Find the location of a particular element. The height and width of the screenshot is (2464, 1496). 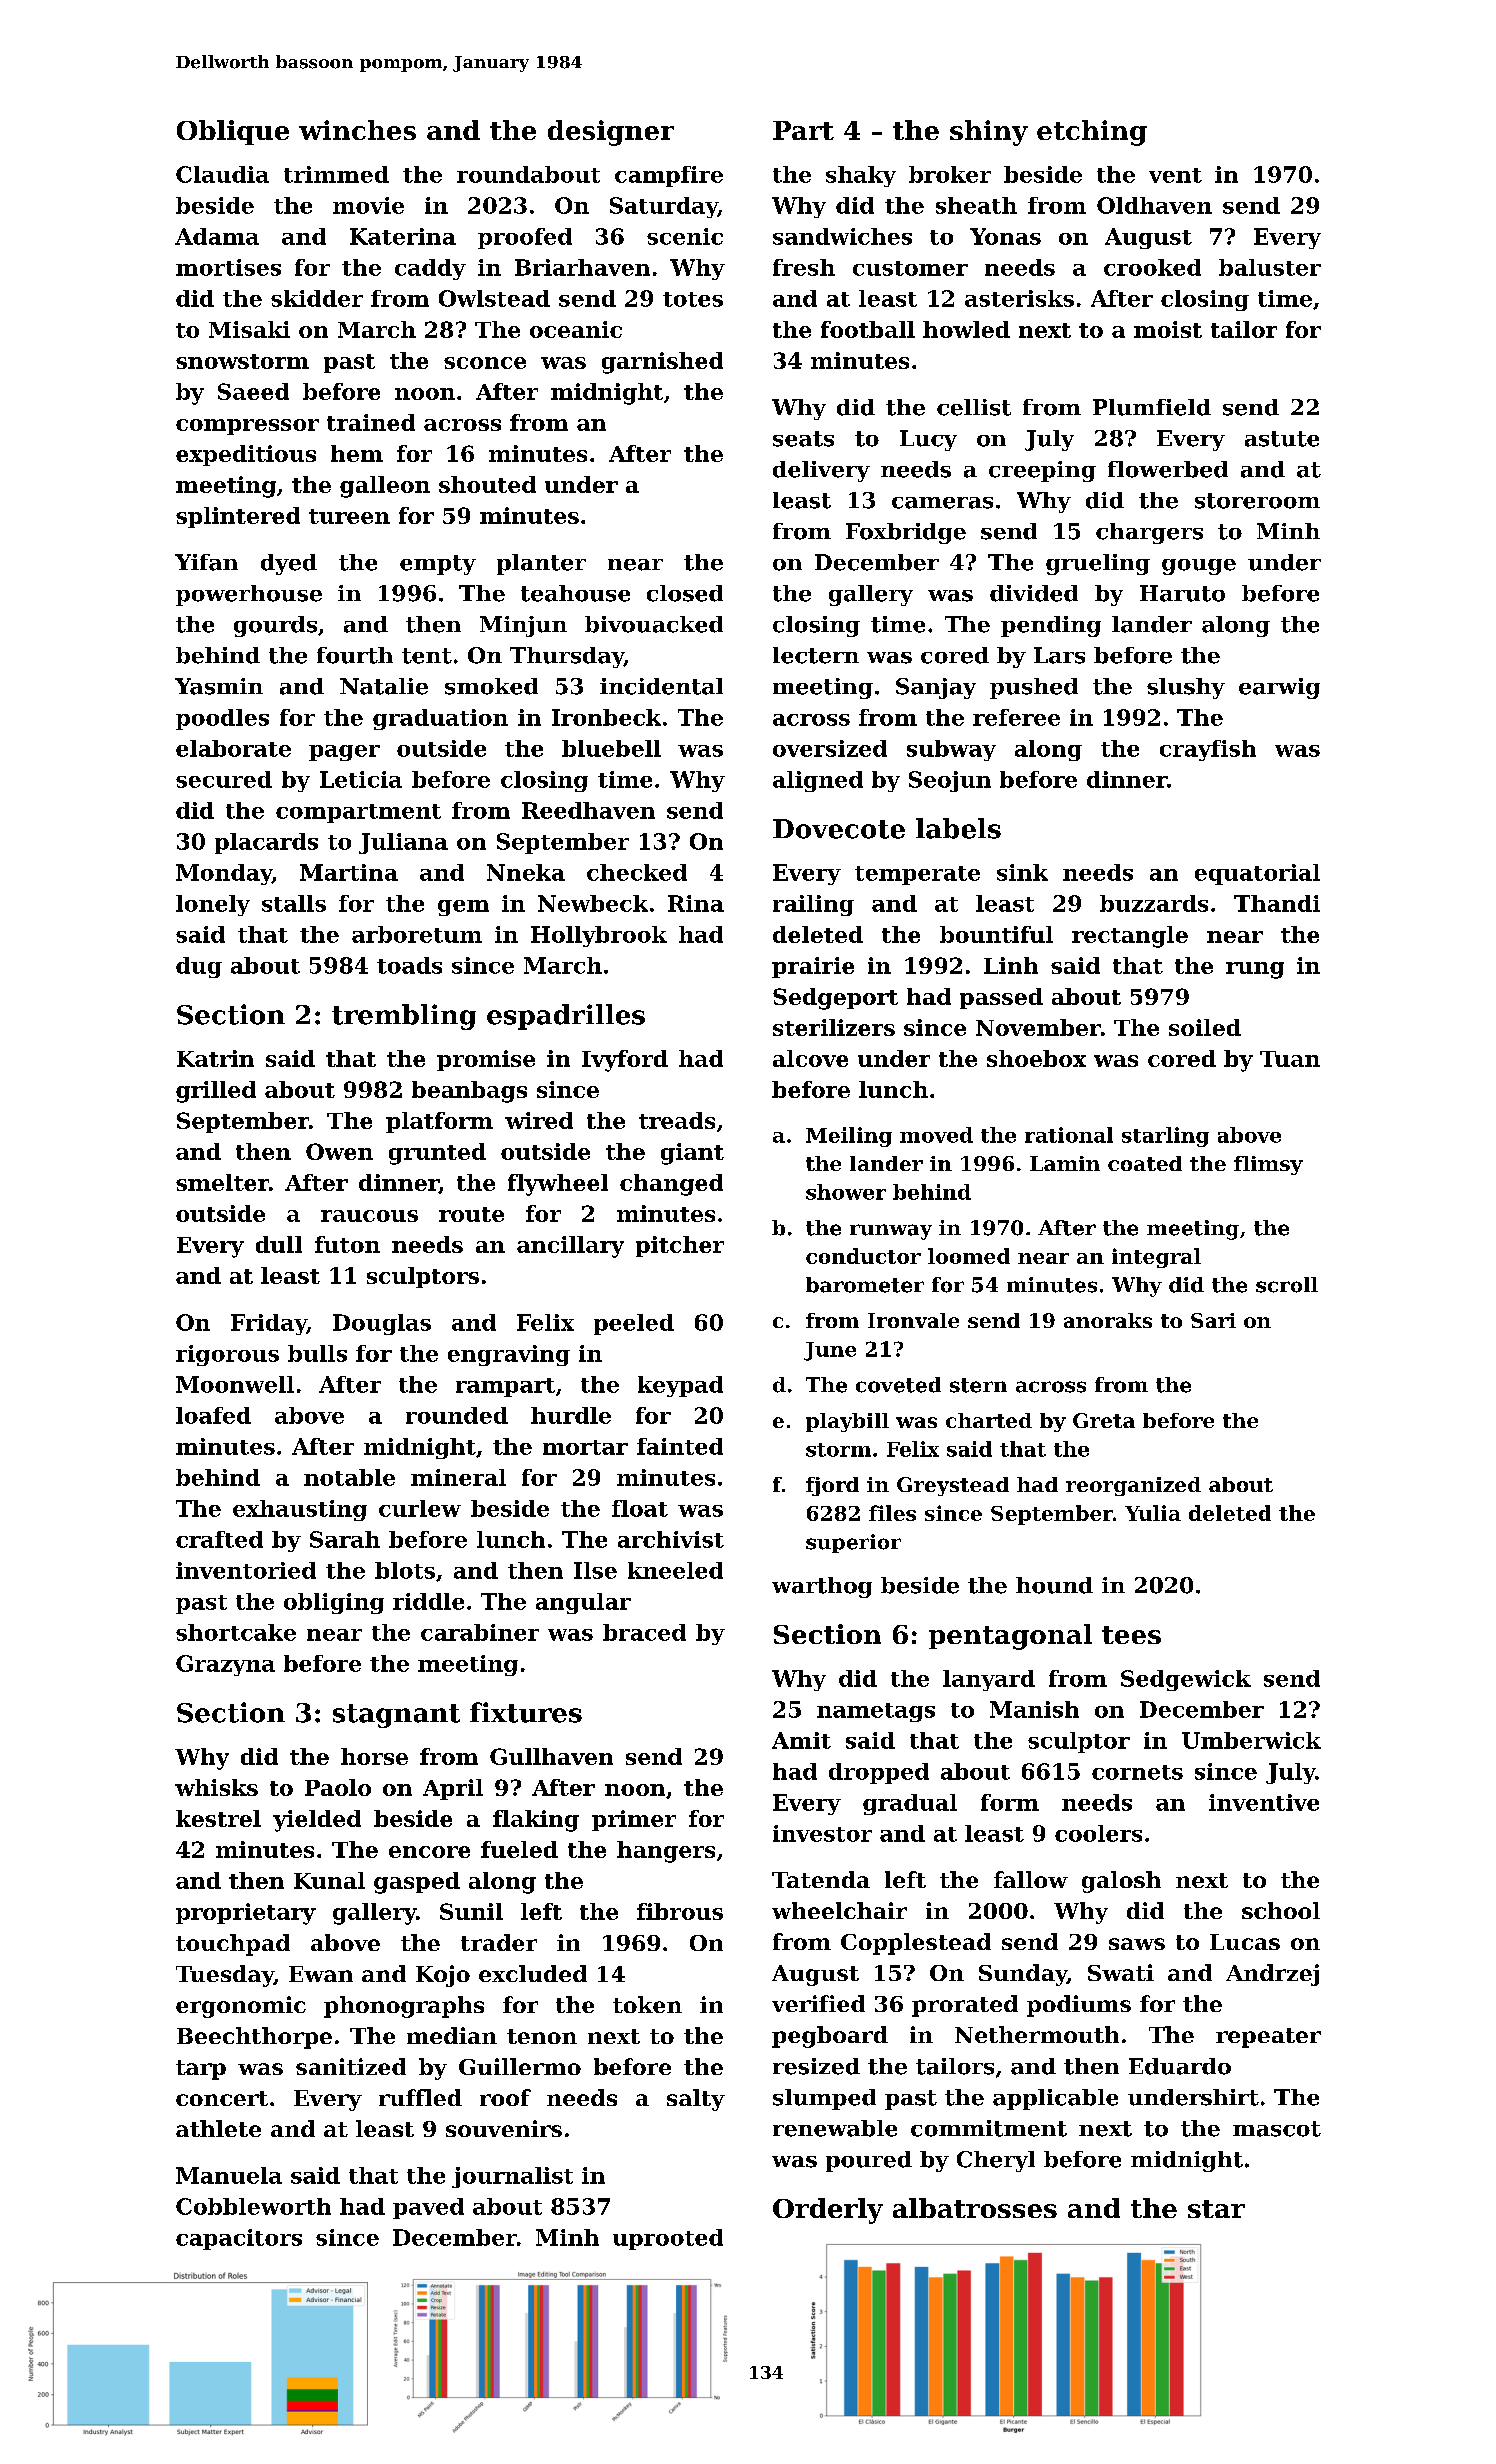

etching is located at coordinates (1092, 133).
